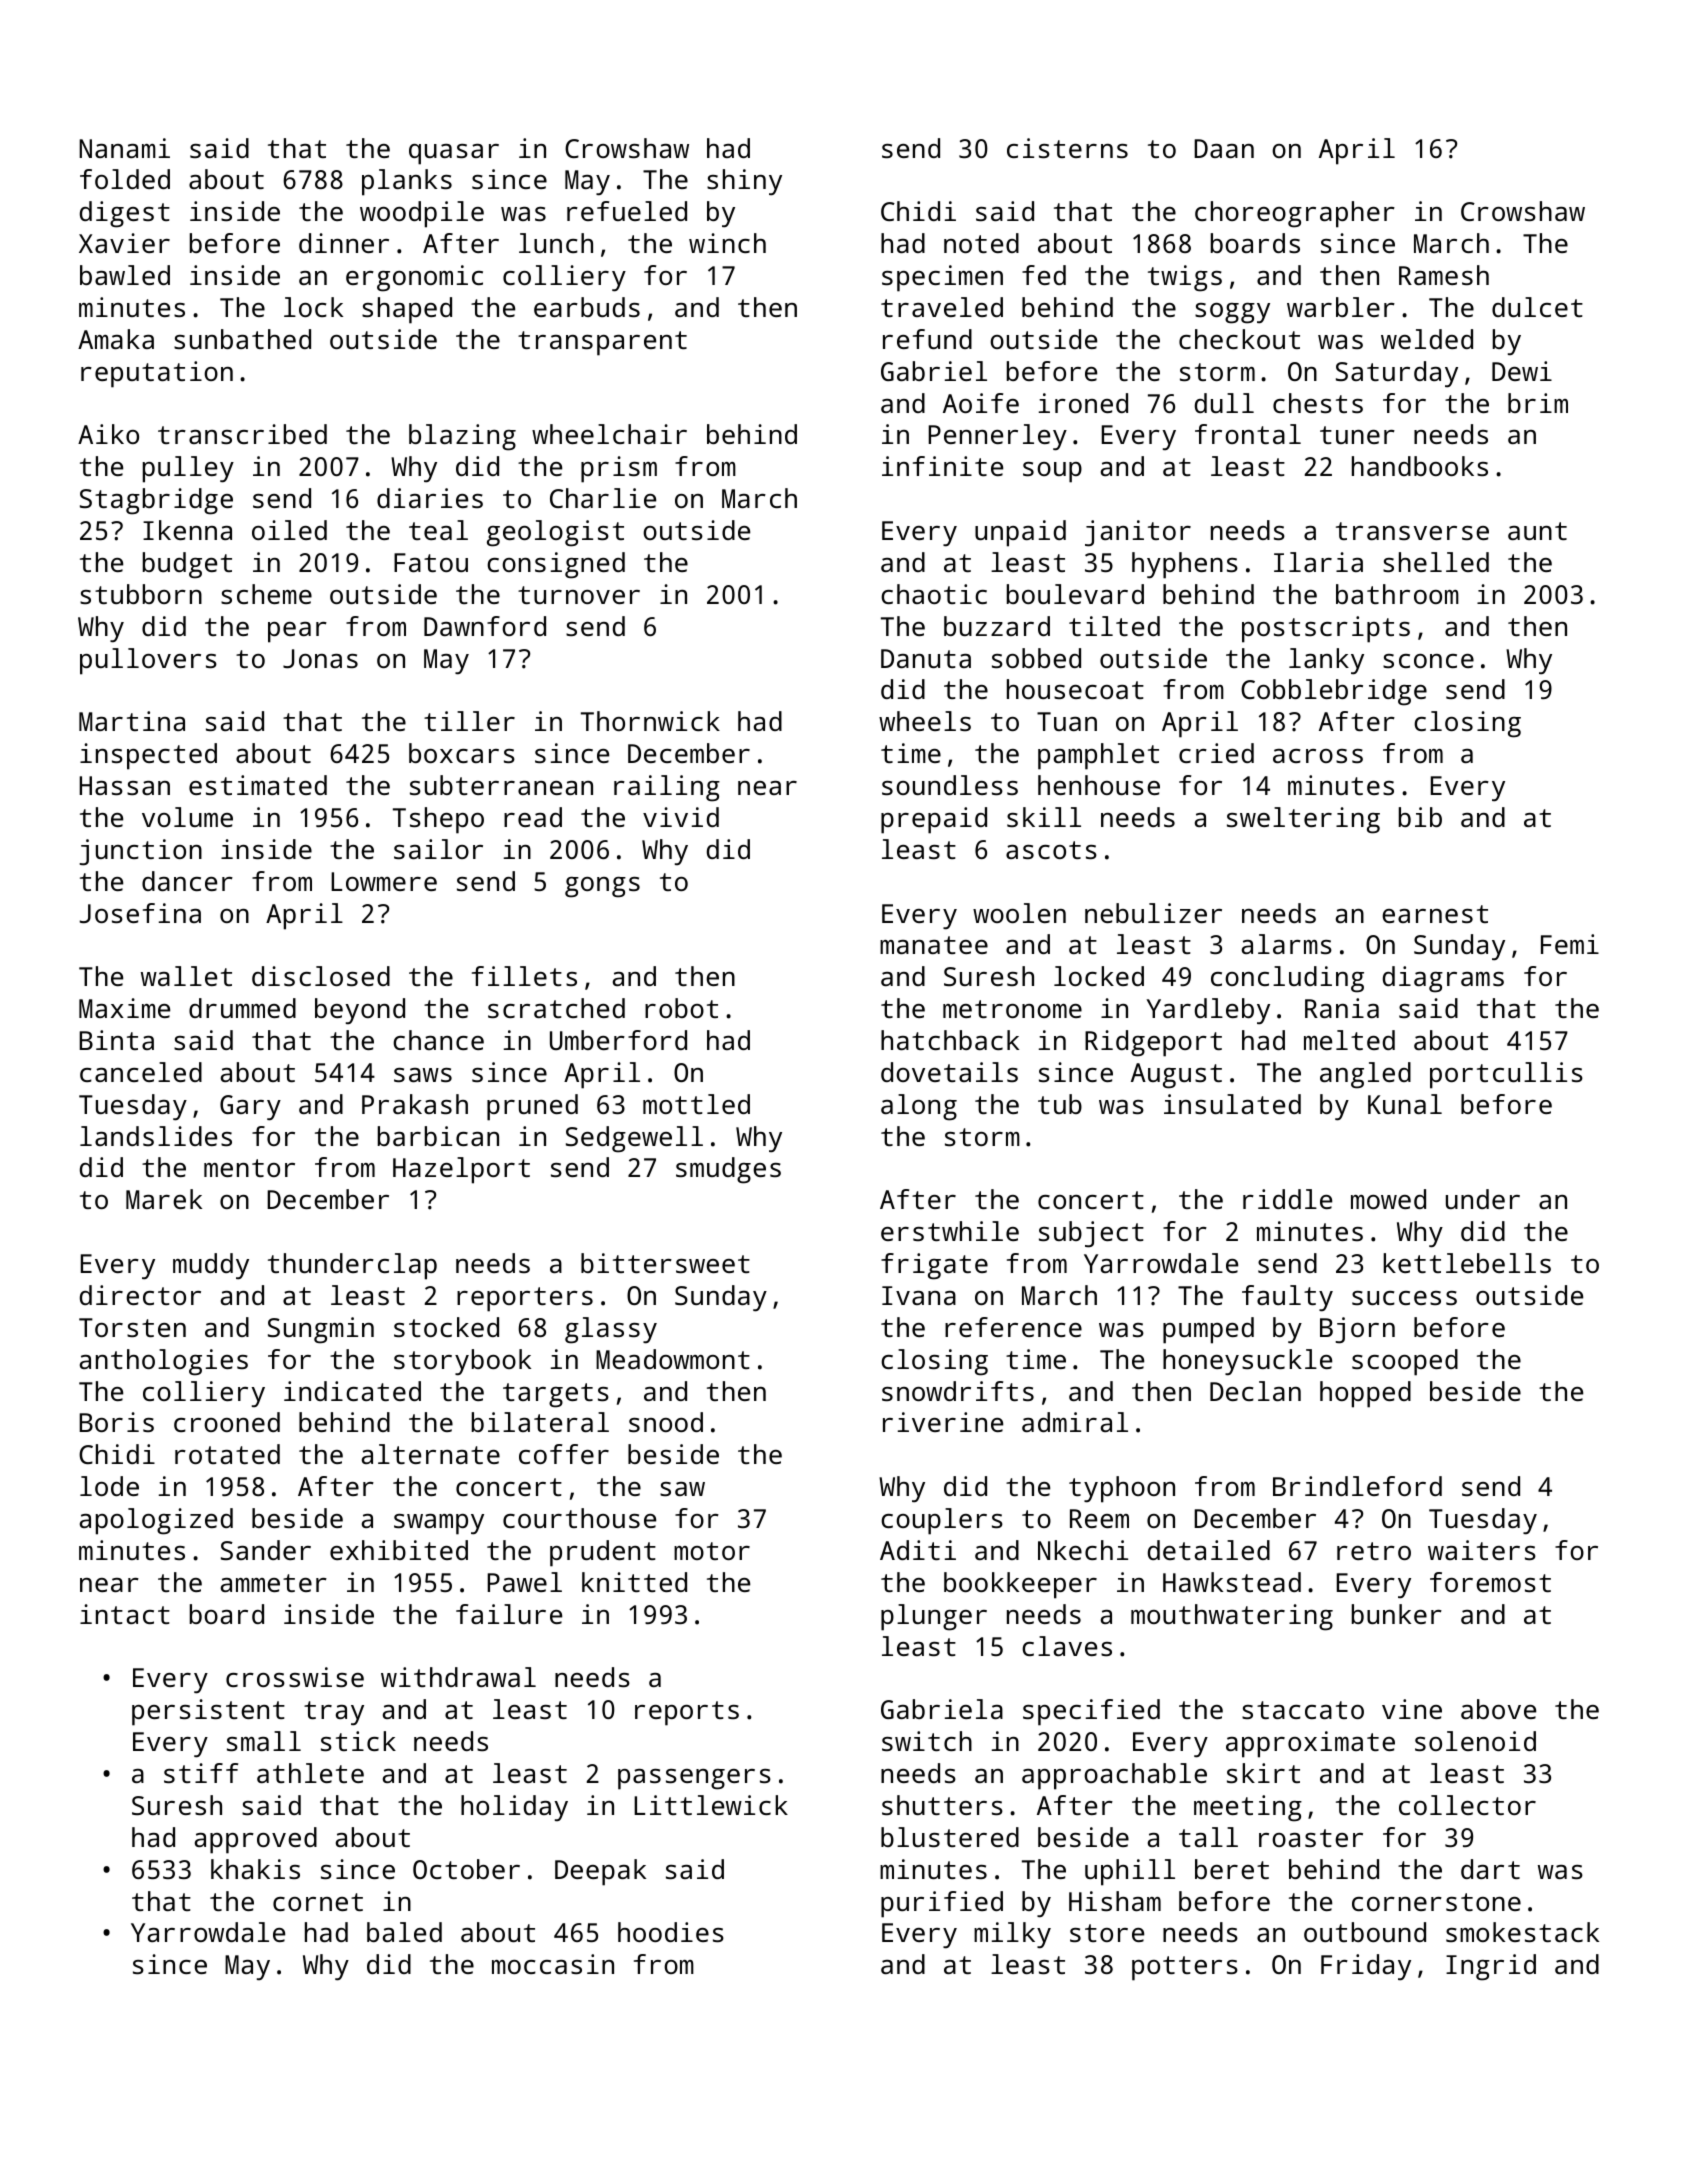 This document has height=2178, width=1683. I want to click on along, so click(919, 1107).
